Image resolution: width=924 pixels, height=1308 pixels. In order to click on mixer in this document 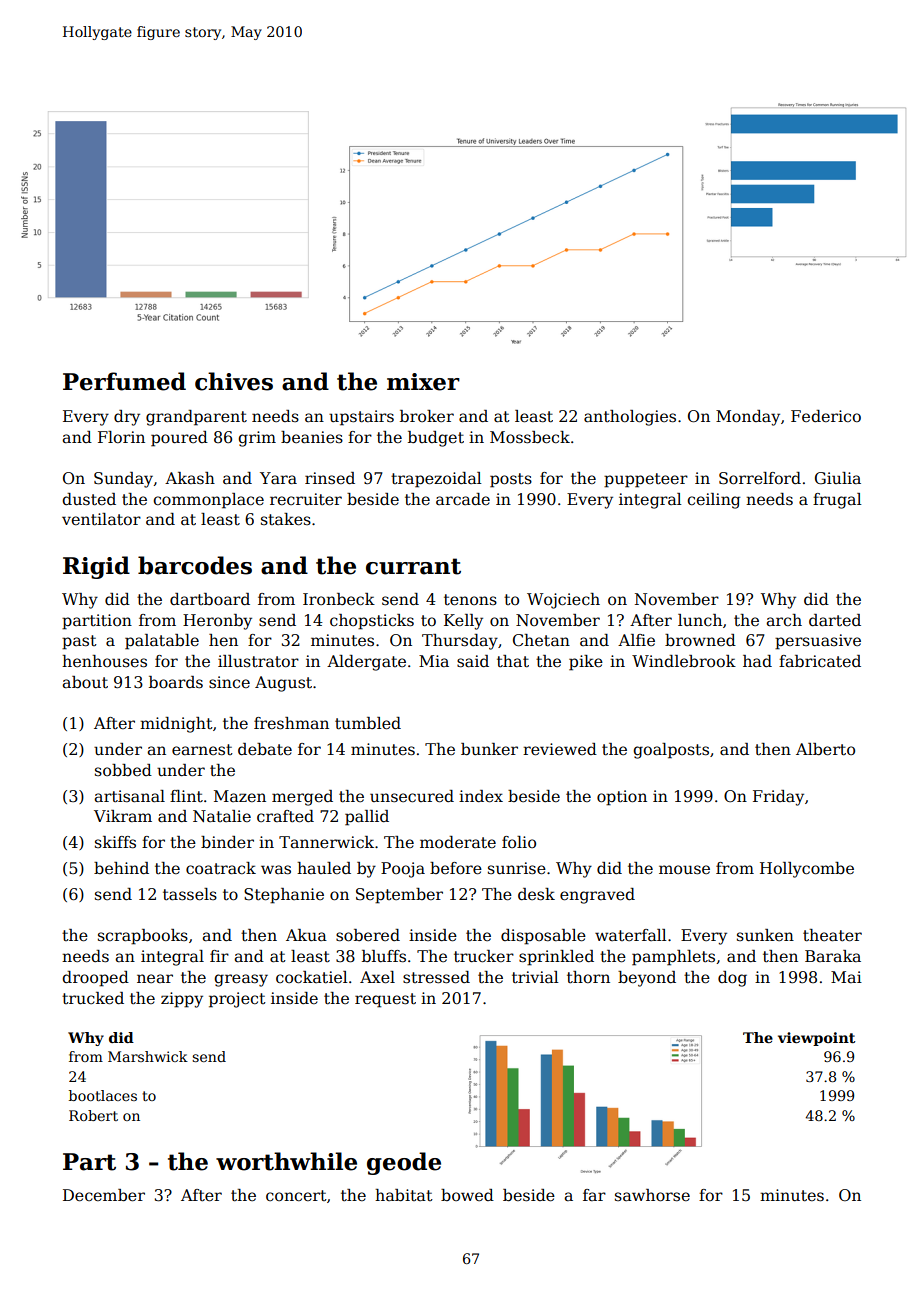, I will do `click(423, 382)`.
